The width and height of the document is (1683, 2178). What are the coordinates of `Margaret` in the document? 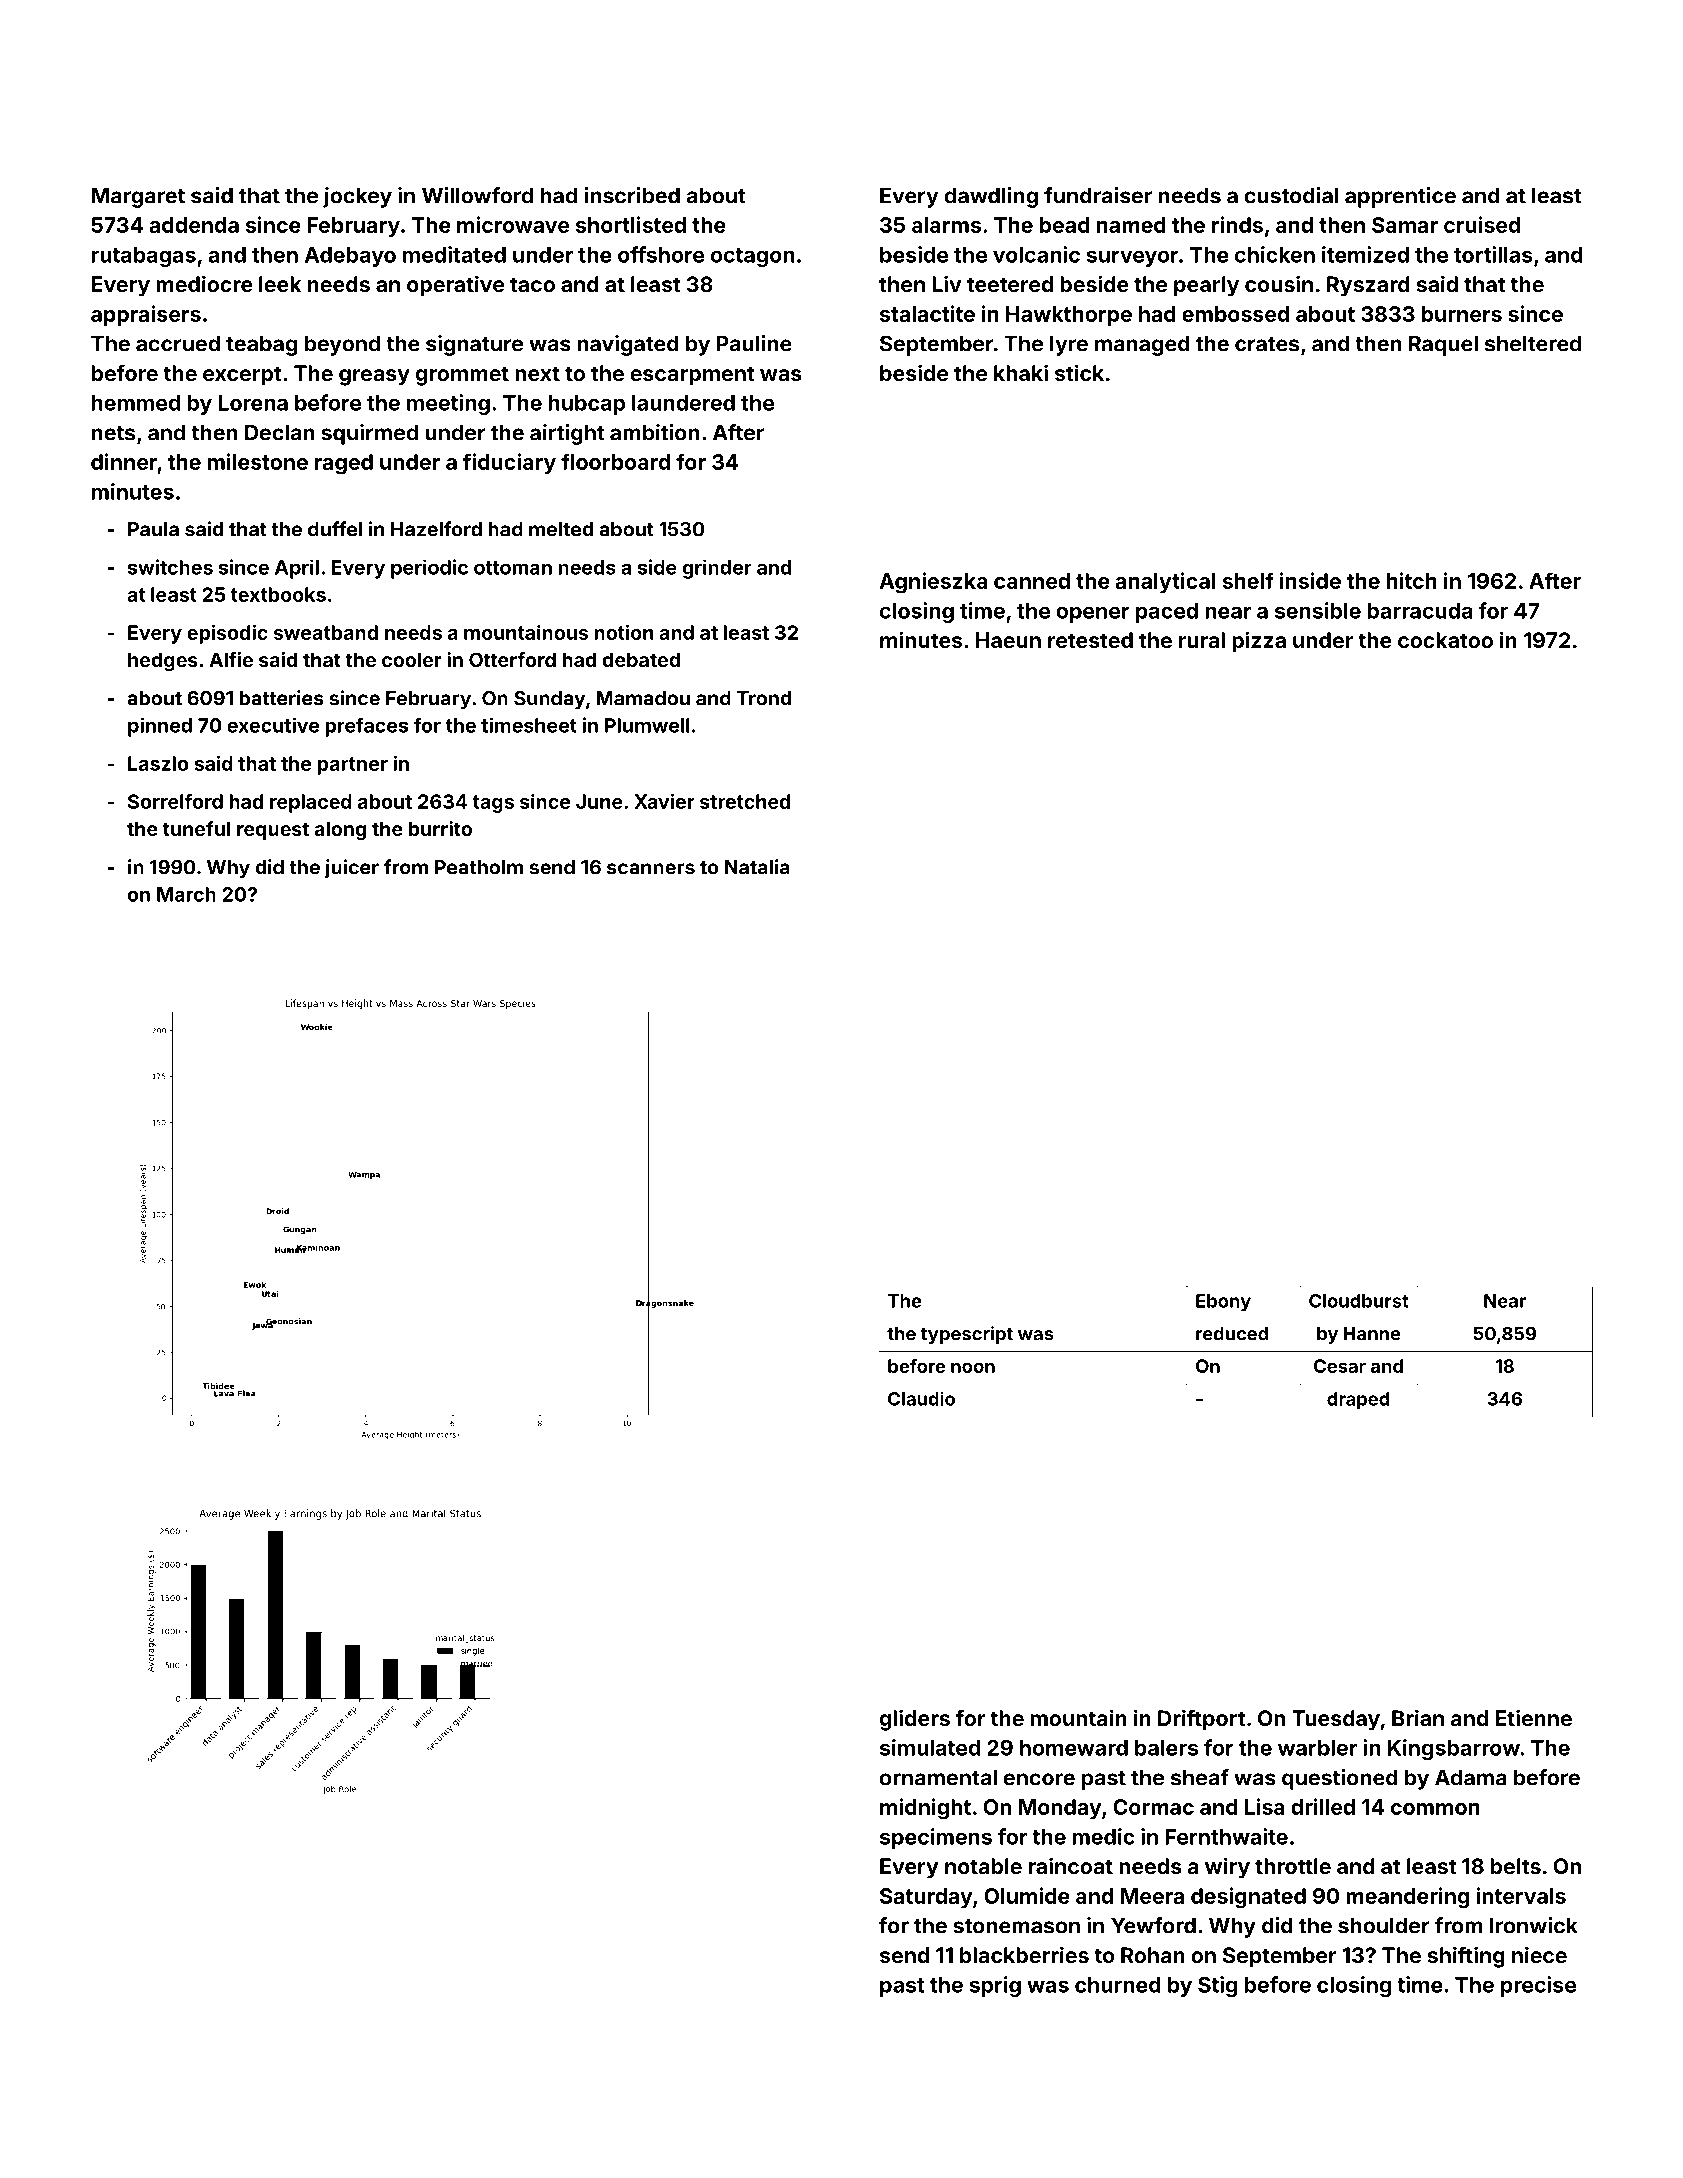 It's located at (138, 197).
